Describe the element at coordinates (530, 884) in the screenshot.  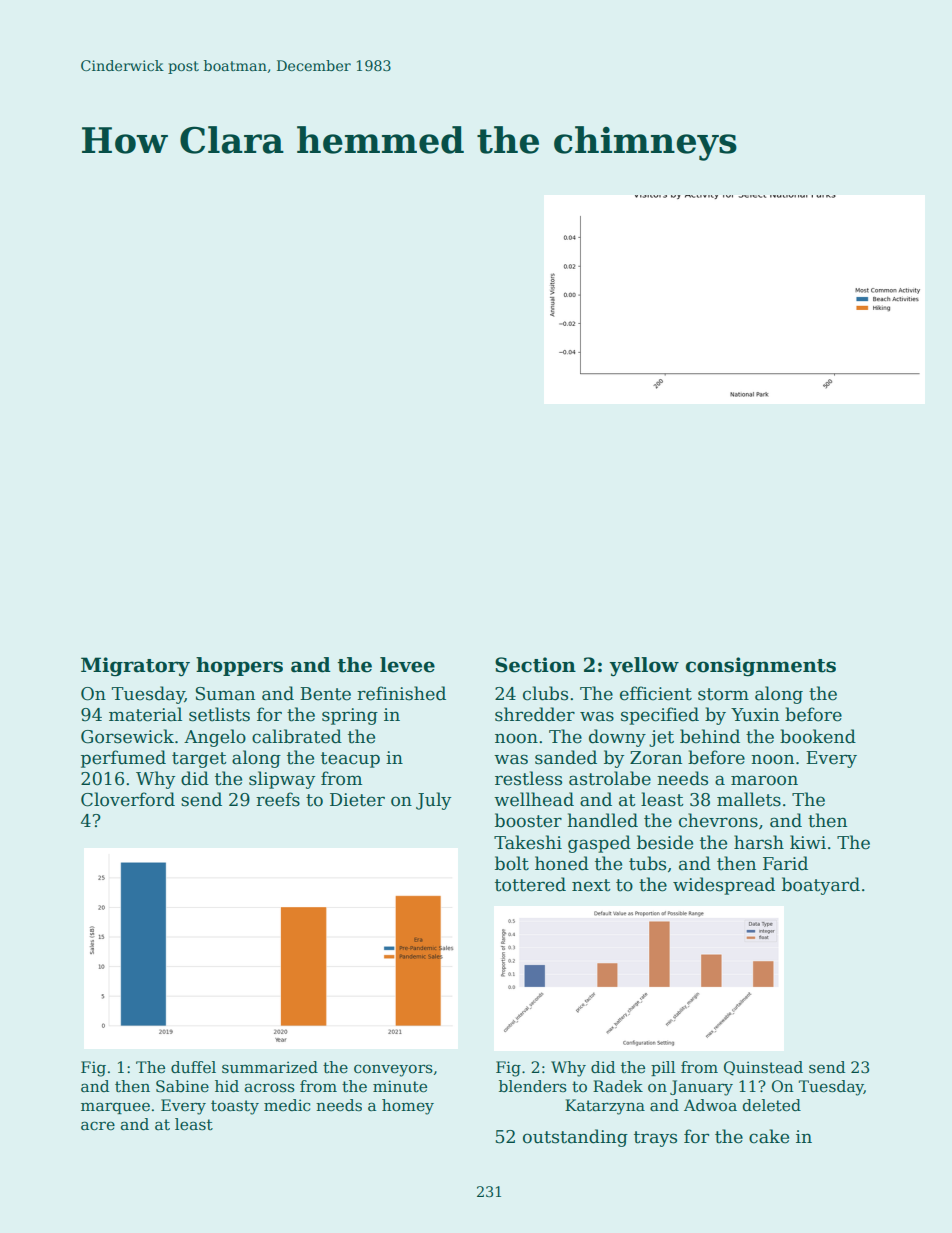
I see `tottered` at that location.
